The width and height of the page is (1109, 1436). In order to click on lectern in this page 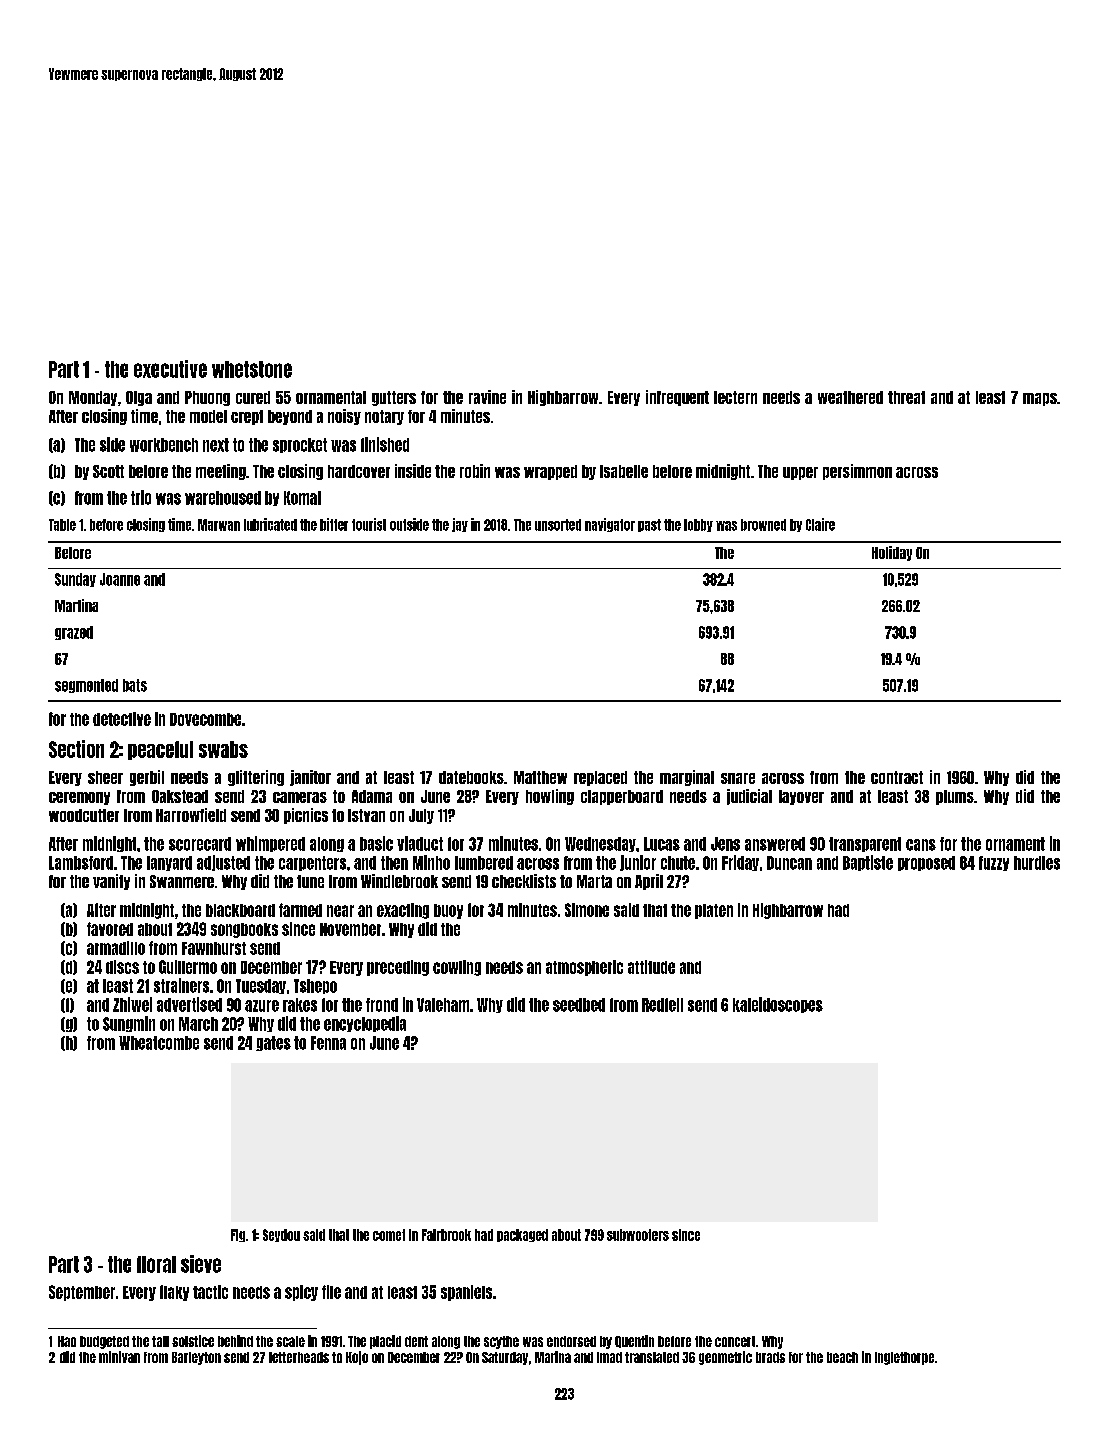, I will do `click(735, 397)`.
